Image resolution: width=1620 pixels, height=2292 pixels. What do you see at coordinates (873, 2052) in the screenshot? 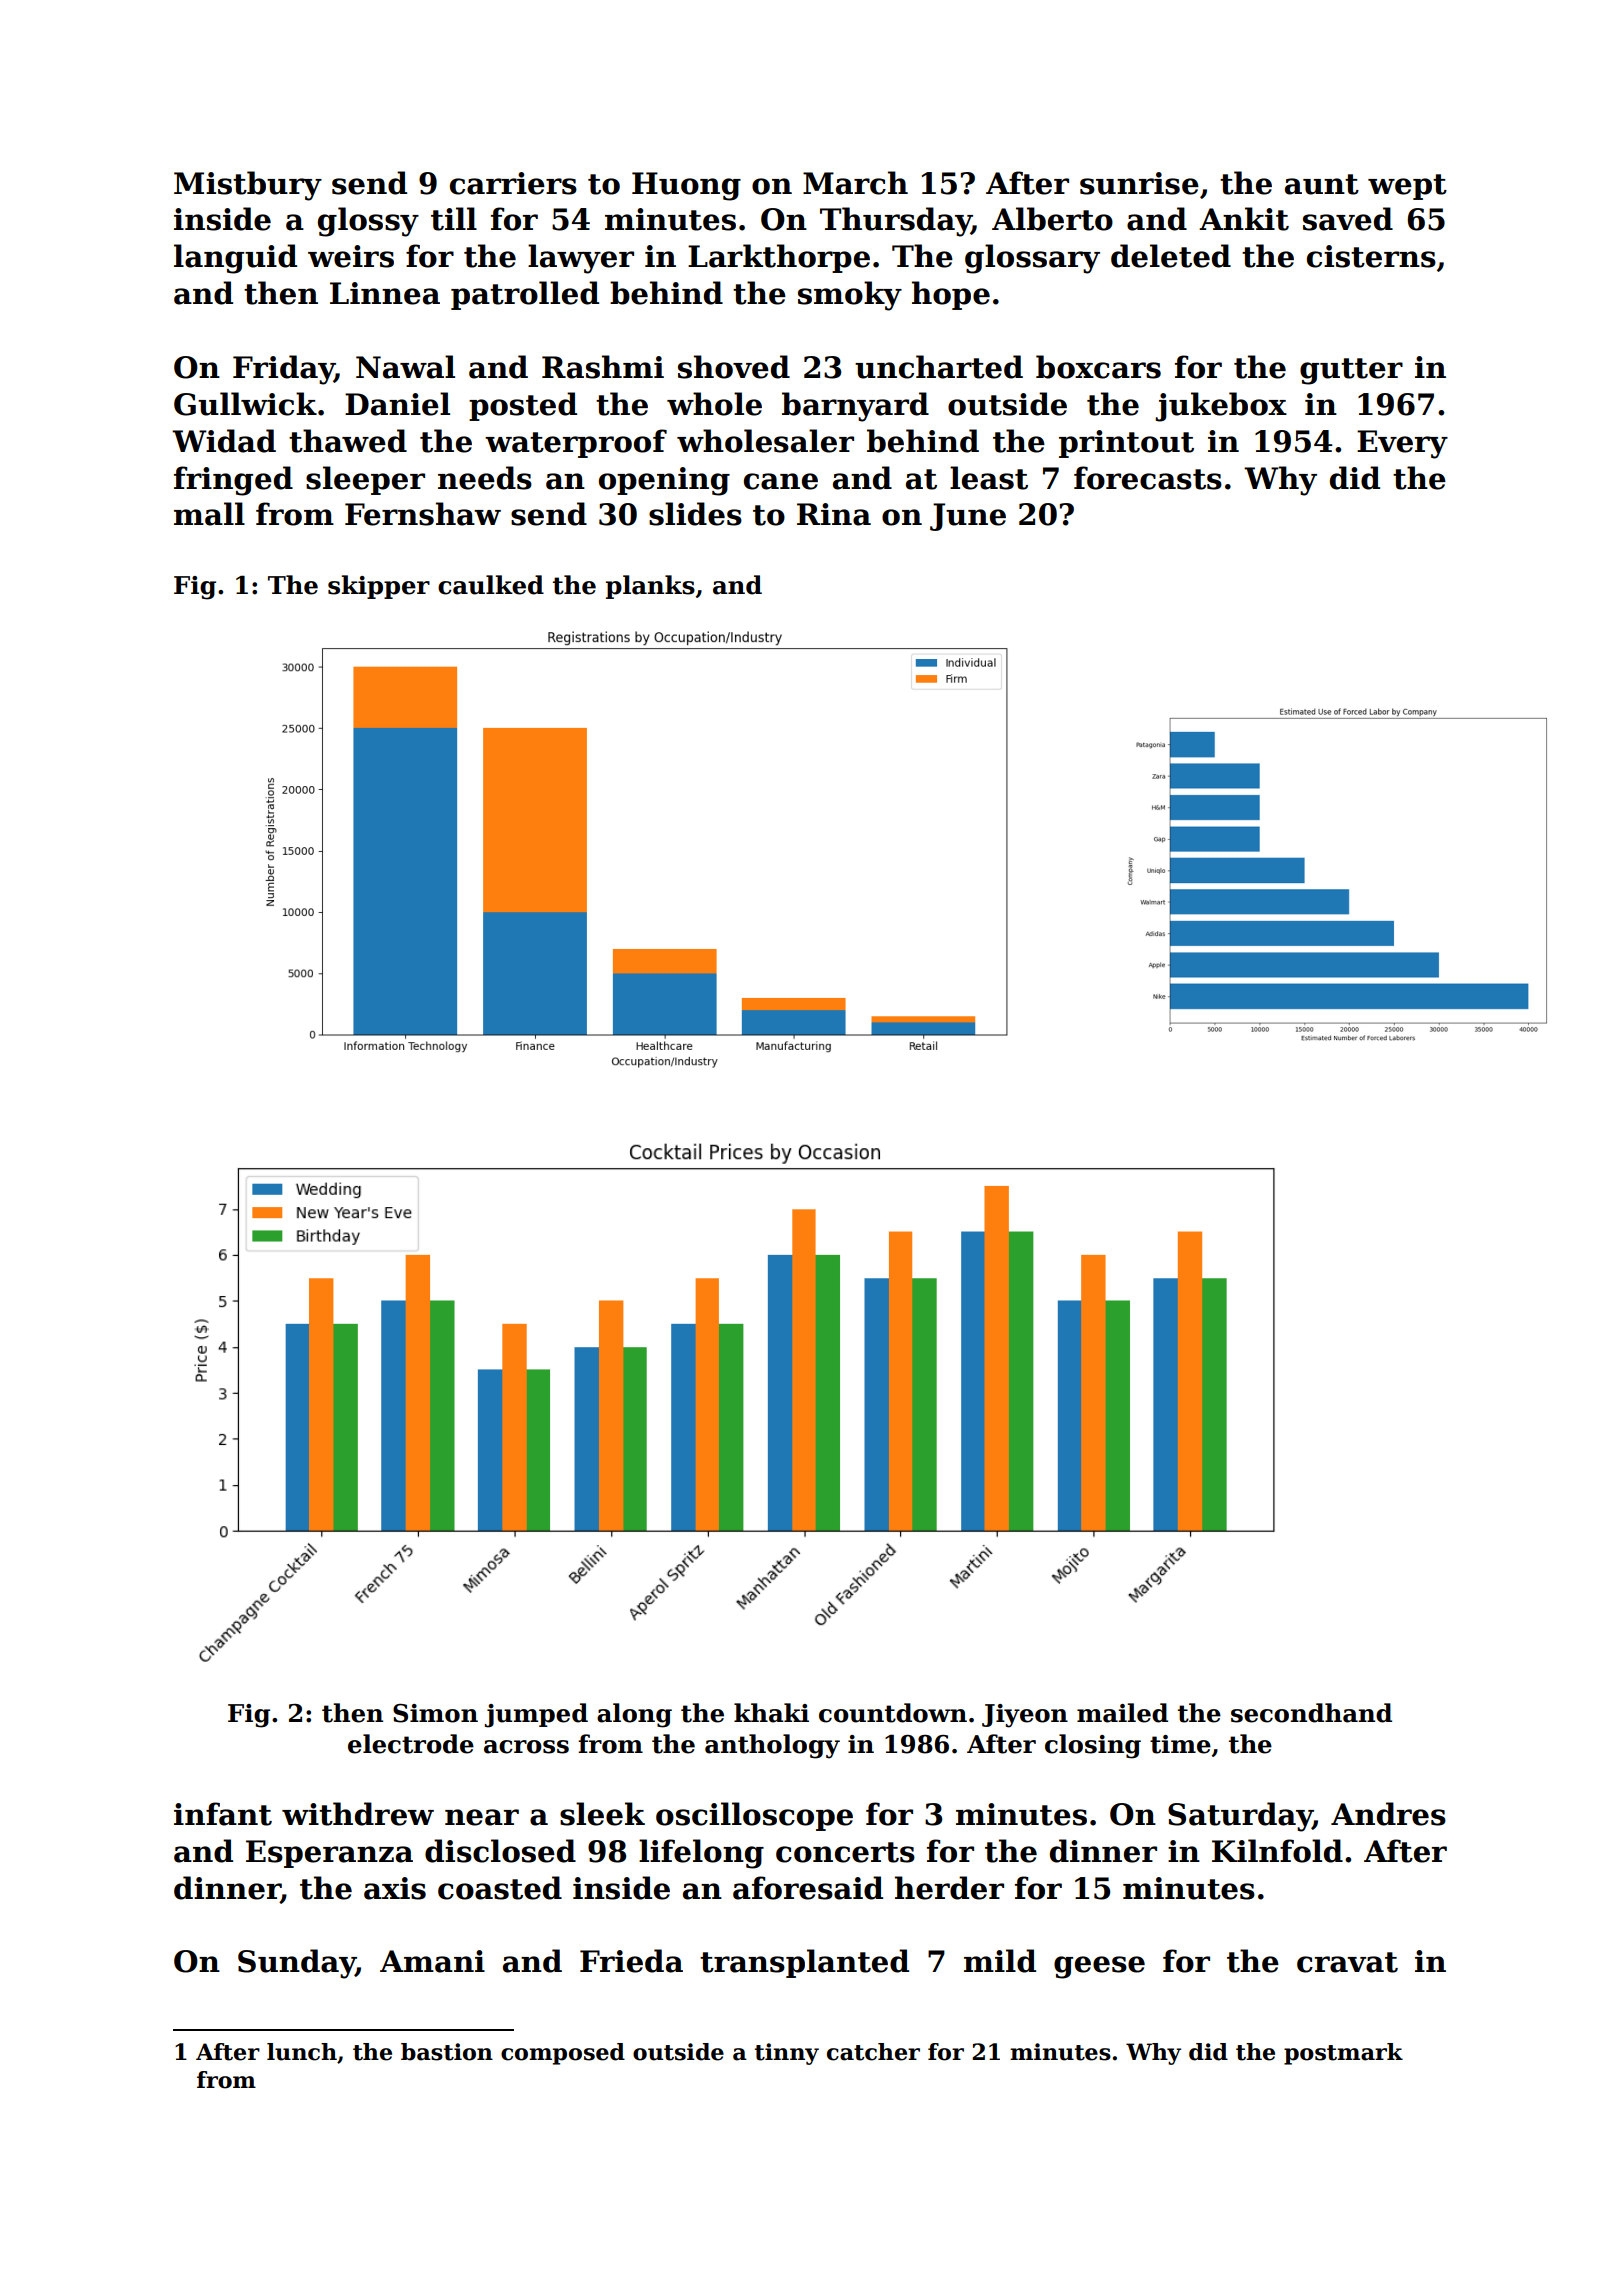
I see `catcher` at bounding box center [873, 2052].
